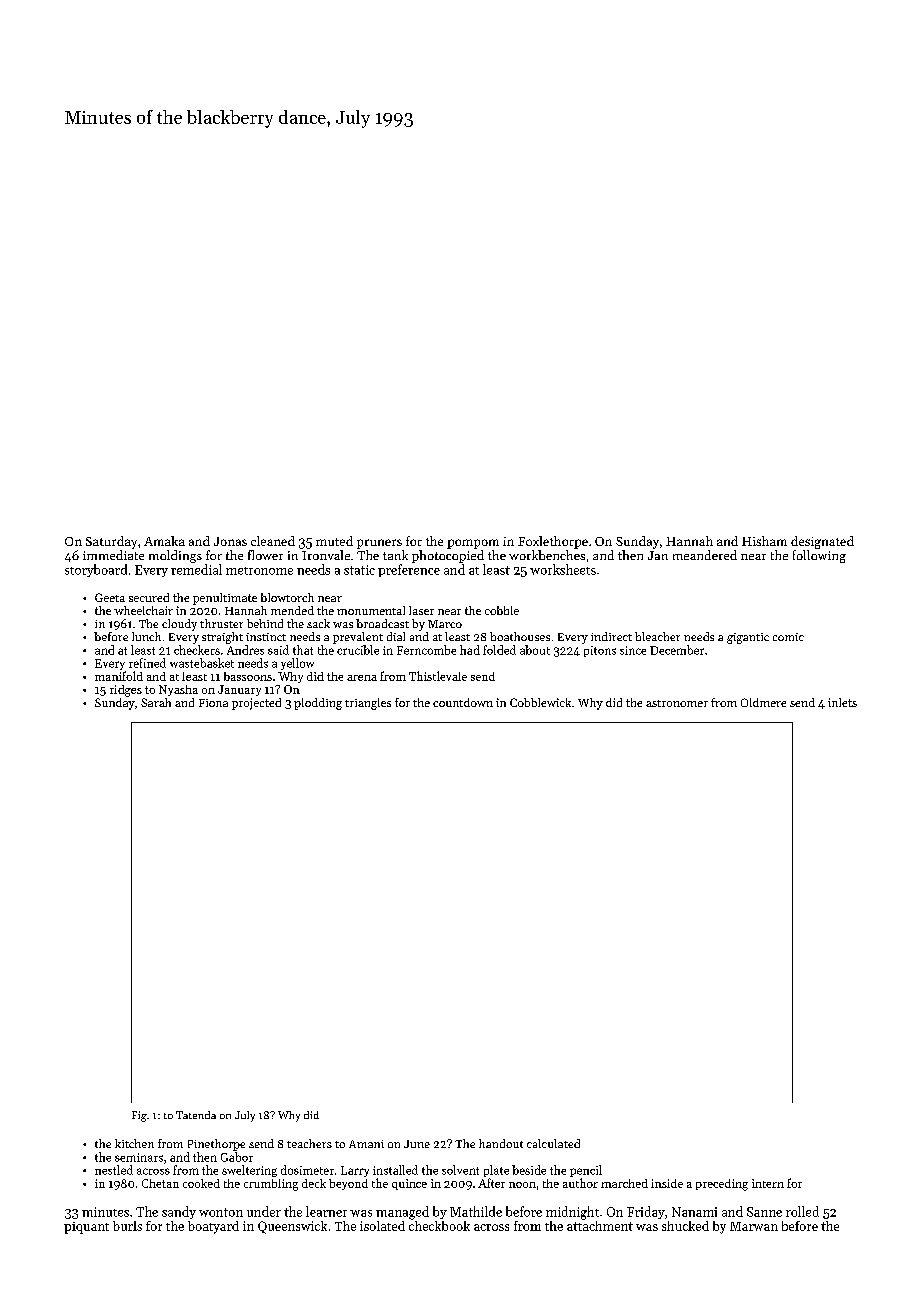 This screenshot has width=924, height=1308. Describe the element at coordinates (139, 1116) in the screenshot. I see `Fig` at that location.
